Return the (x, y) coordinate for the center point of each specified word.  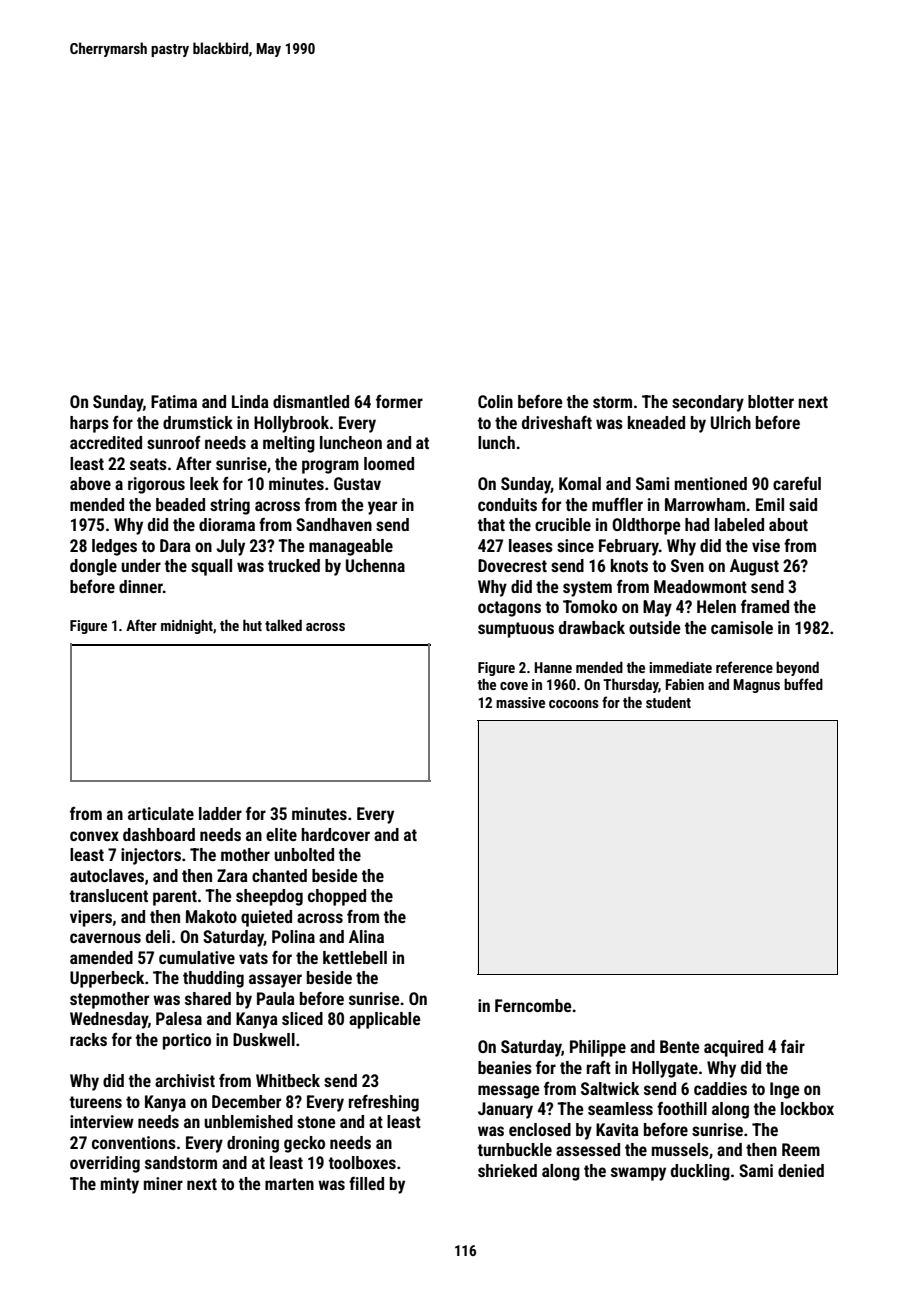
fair (793, 1046)
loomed (389, 463)
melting (289, 444)
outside (655, 627)
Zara (232, 875)
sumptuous (516, 630)
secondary (708, 403)
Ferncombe (533, 1005)
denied (801, 1170)
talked (283, 625)
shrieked (507, 1170)
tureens (96, 1102)
